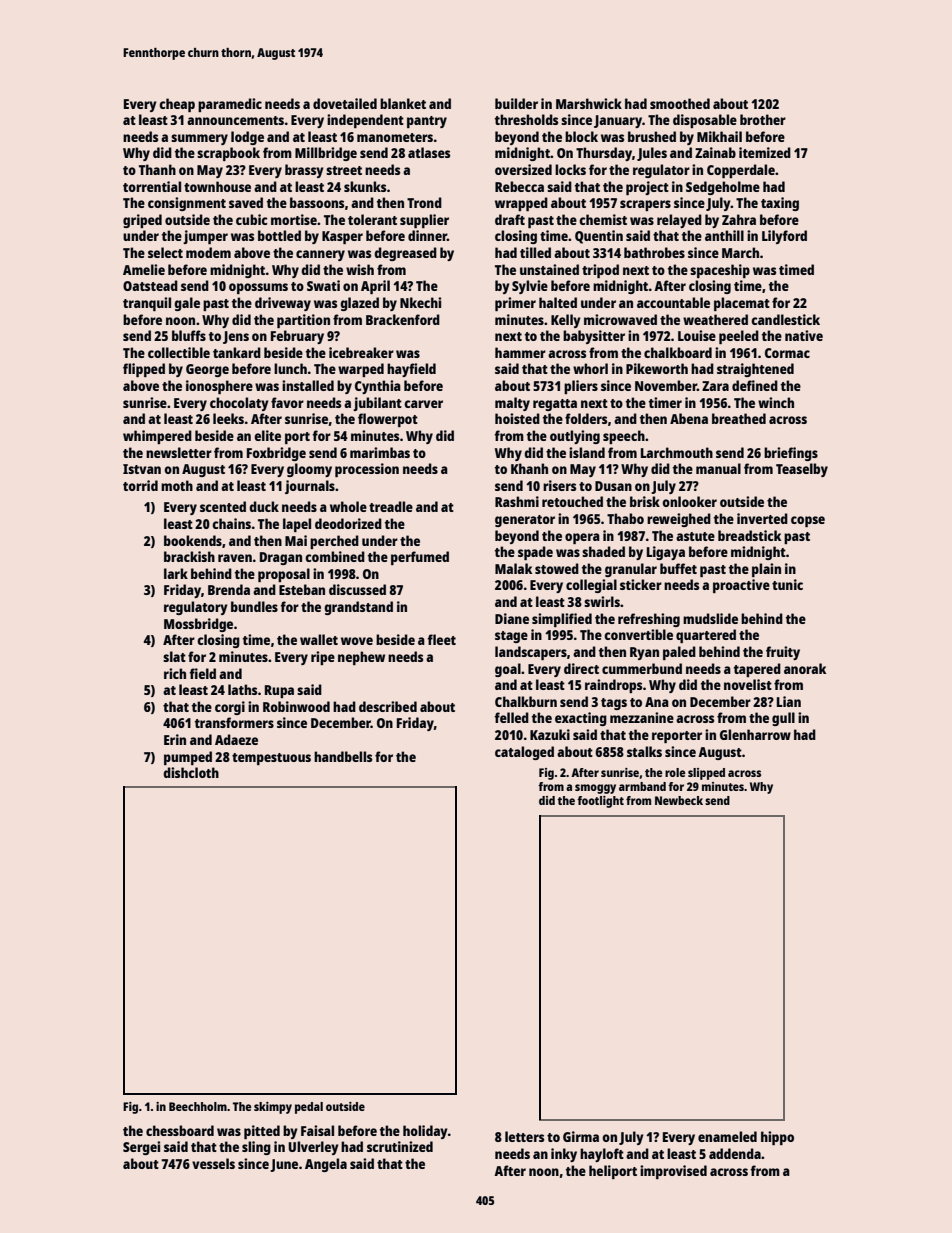  Describe the element at coordinates (237, 352) in the screenshot. I see `tankard` at that location.
